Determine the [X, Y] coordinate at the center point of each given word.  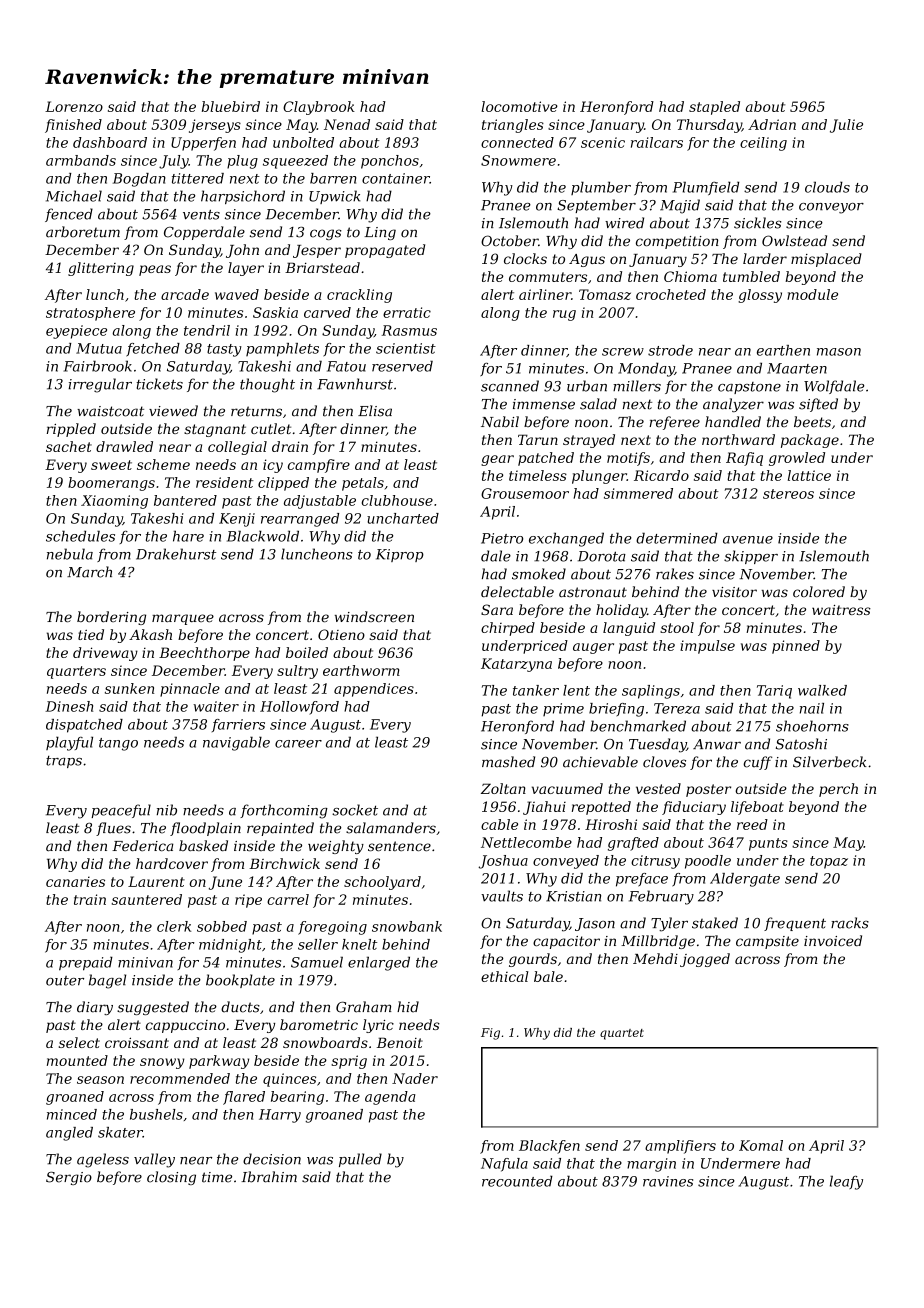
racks [850, 923]
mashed [508, 762]
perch [838, 790]
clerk [174, 926]
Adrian [772, 124]
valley [154, 1160]
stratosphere [90, 314]
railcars [657, 142]
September [596, 206]
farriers [238, 725]
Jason [595, 924]
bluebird [231, 106]
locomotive [519, 106]
